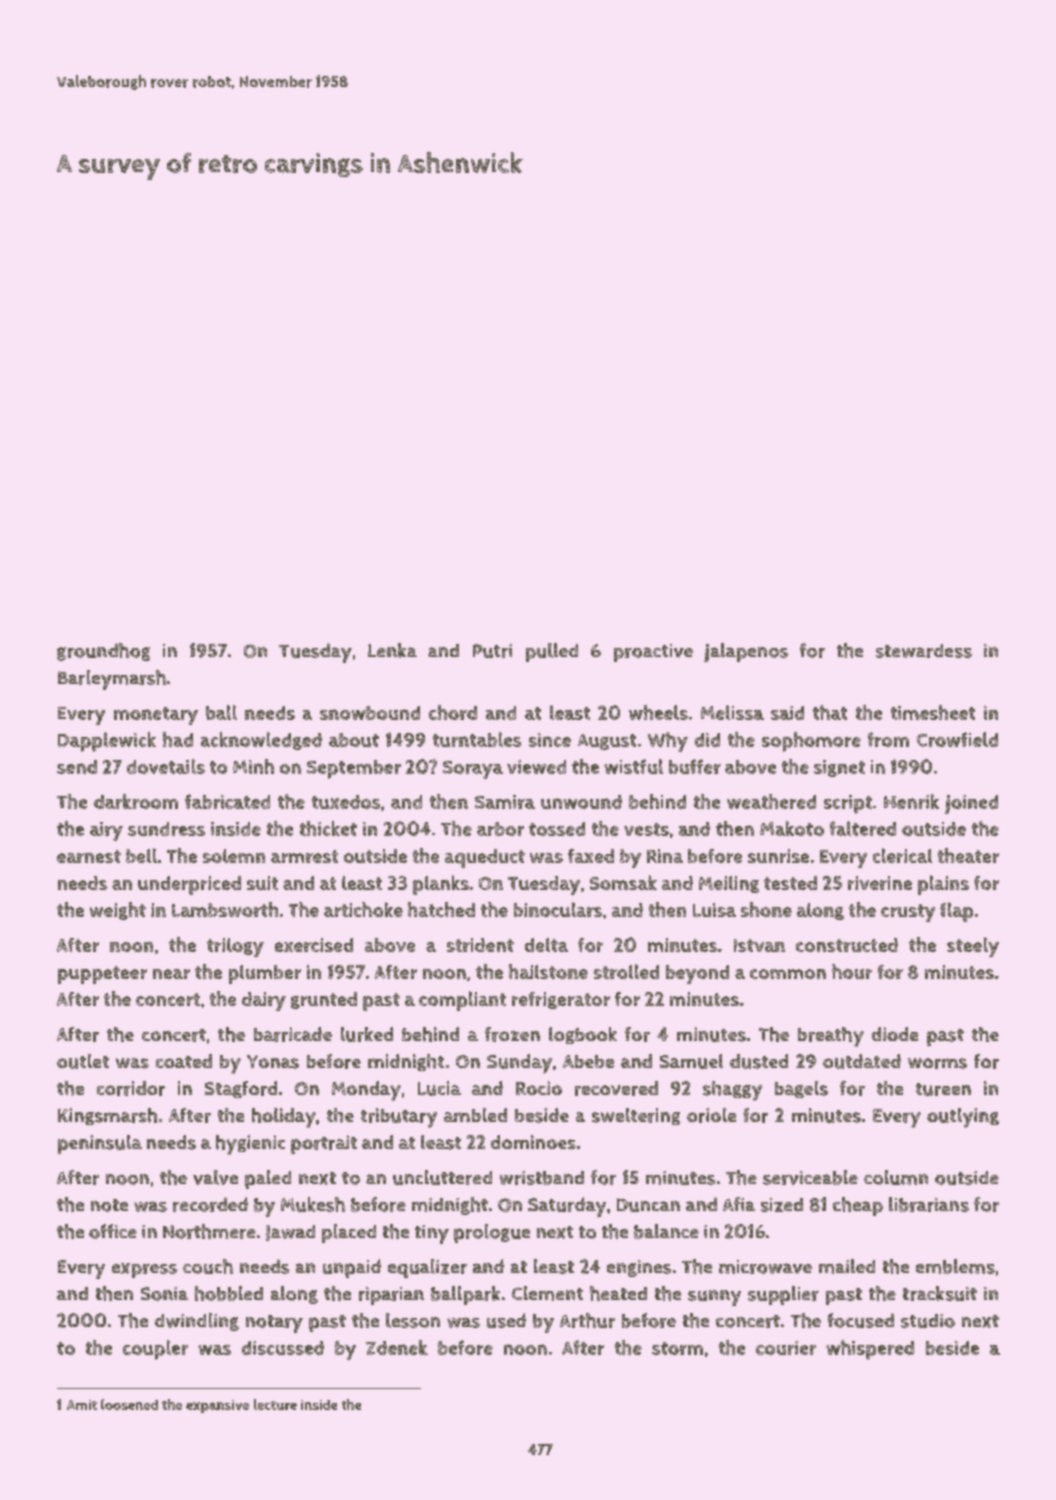 This screenshot has width=1056, height=1500. I want to click on groundhog, so click(103, 652).
